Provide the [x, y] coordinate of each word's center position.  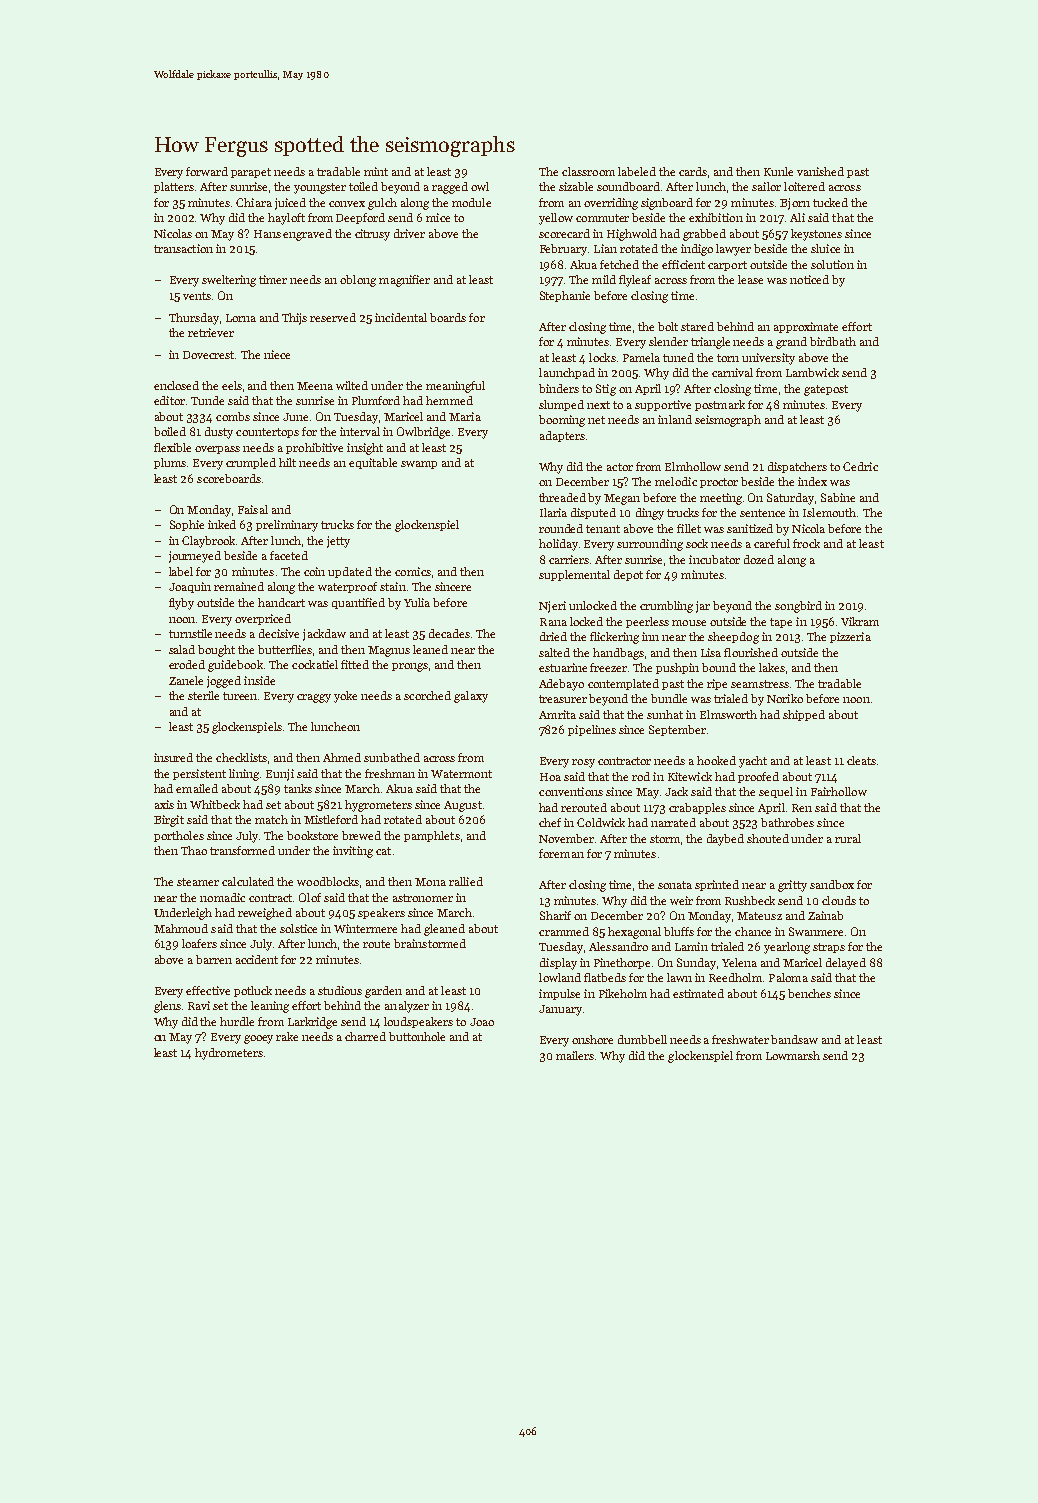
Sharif [555, 915]
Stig [606, 390]
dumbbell [642, 1039]
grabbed [704, 235]
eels [232, 385]
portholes [179, 836]
